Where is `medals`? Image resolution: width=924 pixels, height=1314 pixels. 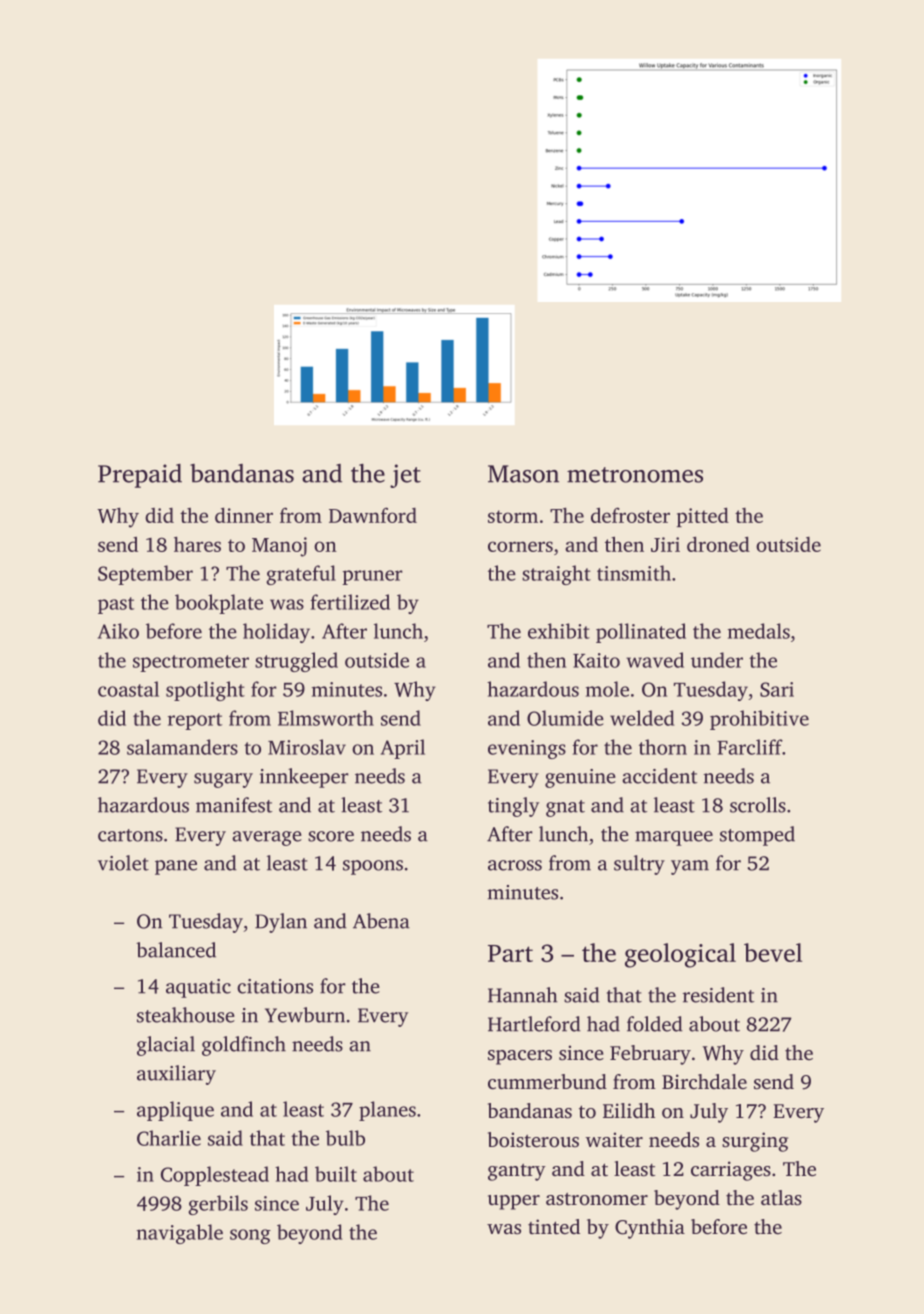
medals is located at coordinates (759, 631).
